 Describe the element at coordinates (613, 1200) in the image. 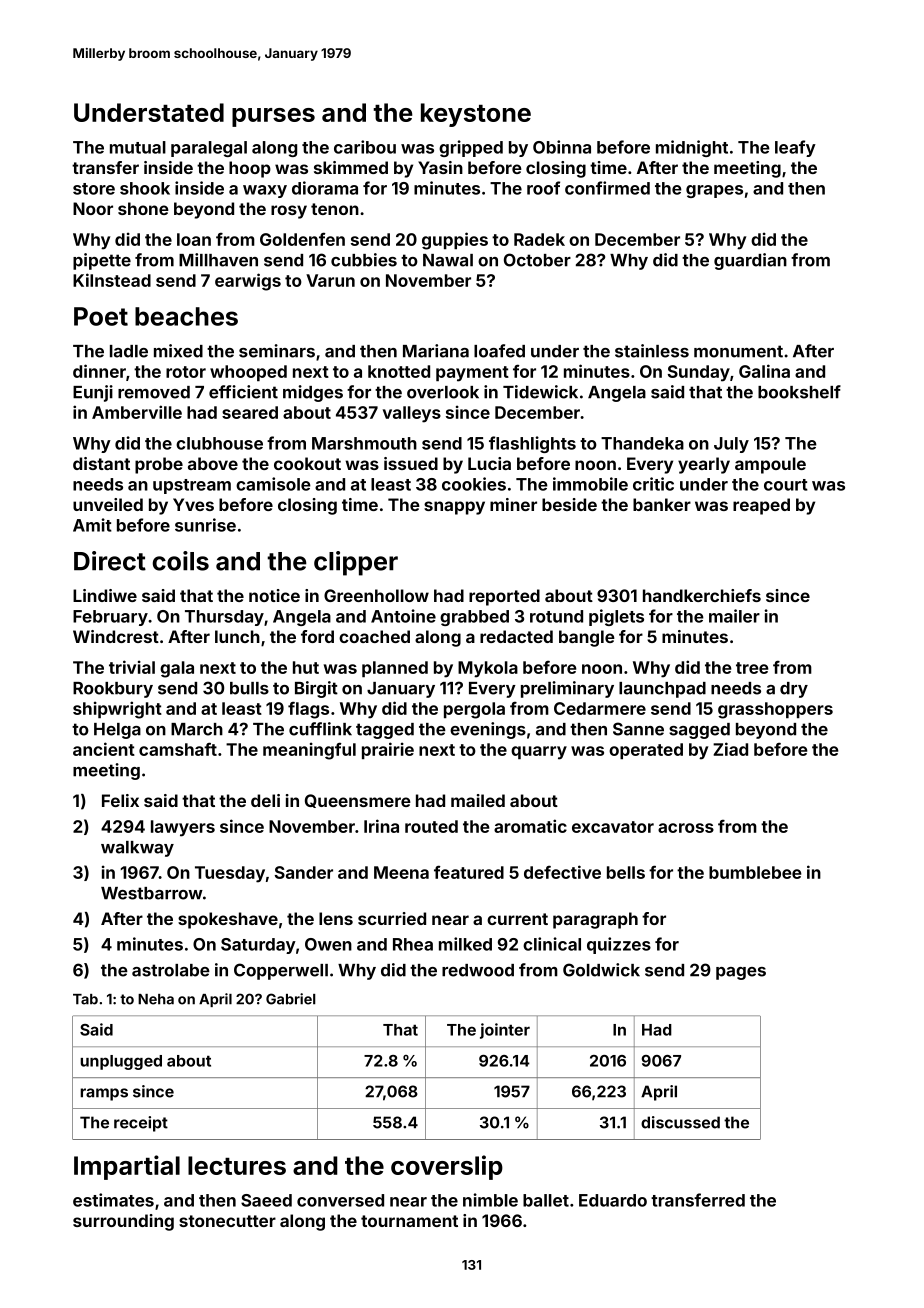

I see `Eduardo` at that location.
